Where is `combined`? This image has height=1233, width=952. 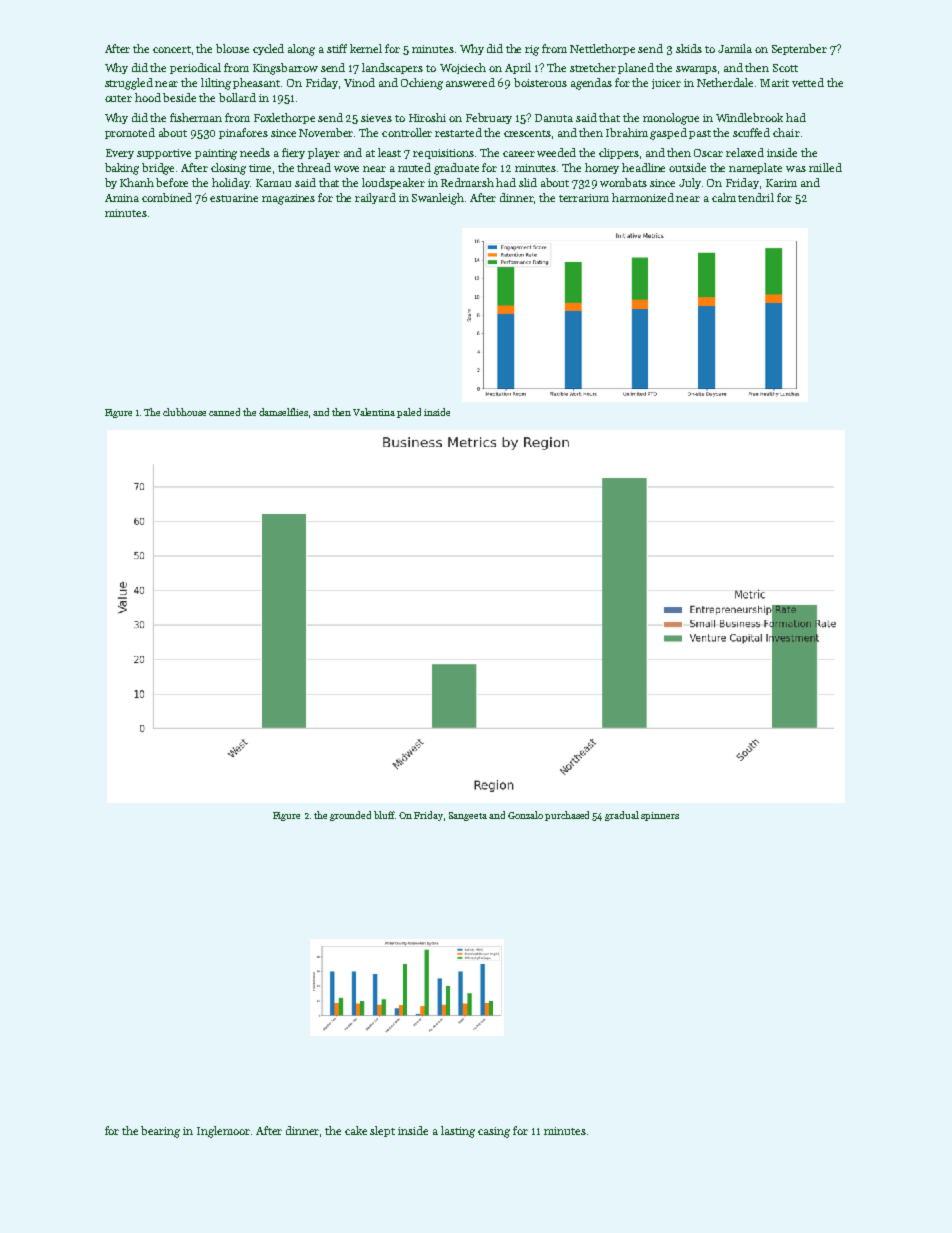 combined is located at coordinates (167, 197).
